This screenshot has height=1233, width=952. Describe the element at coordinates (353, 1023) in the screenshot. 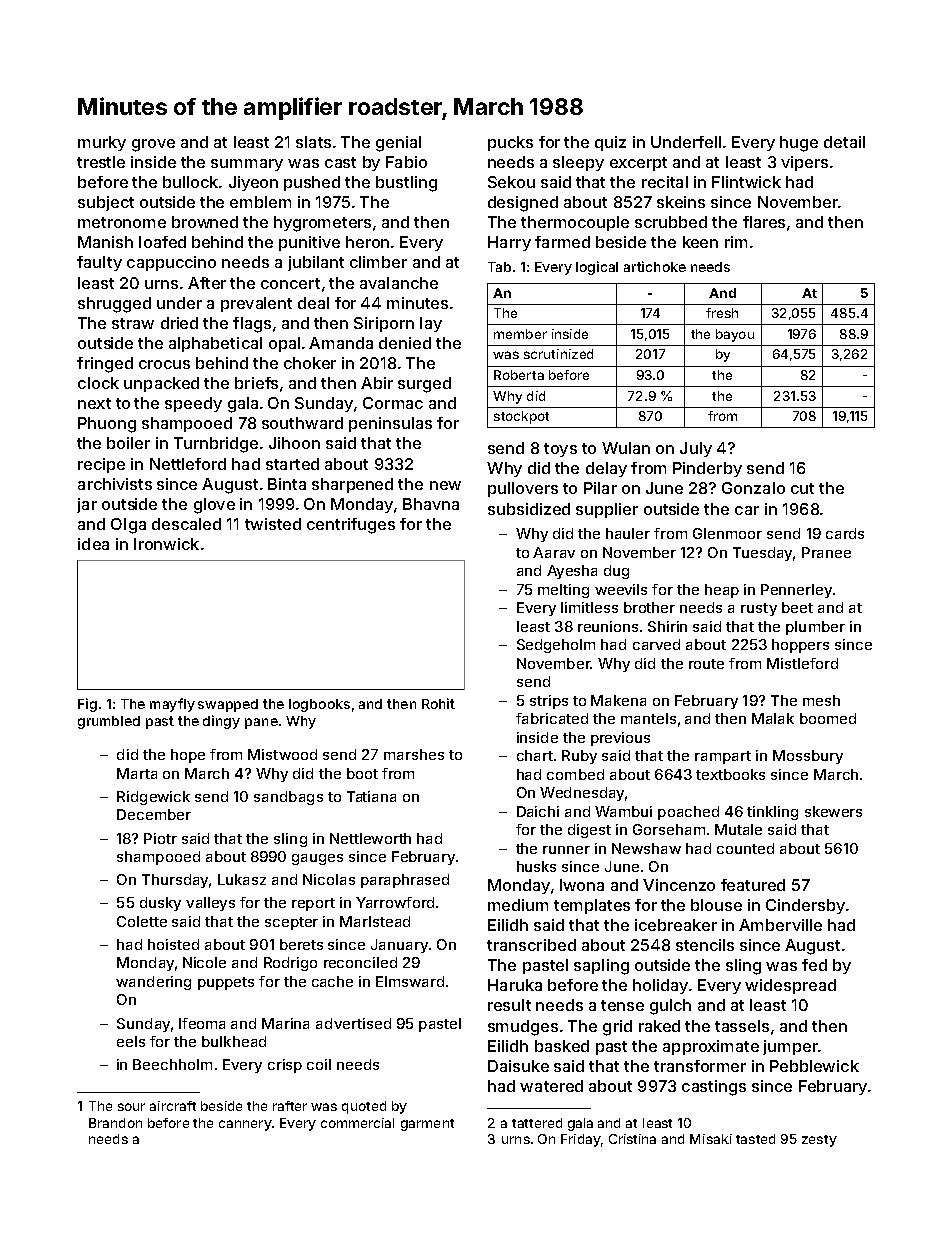

I see `advertised` at that location.
